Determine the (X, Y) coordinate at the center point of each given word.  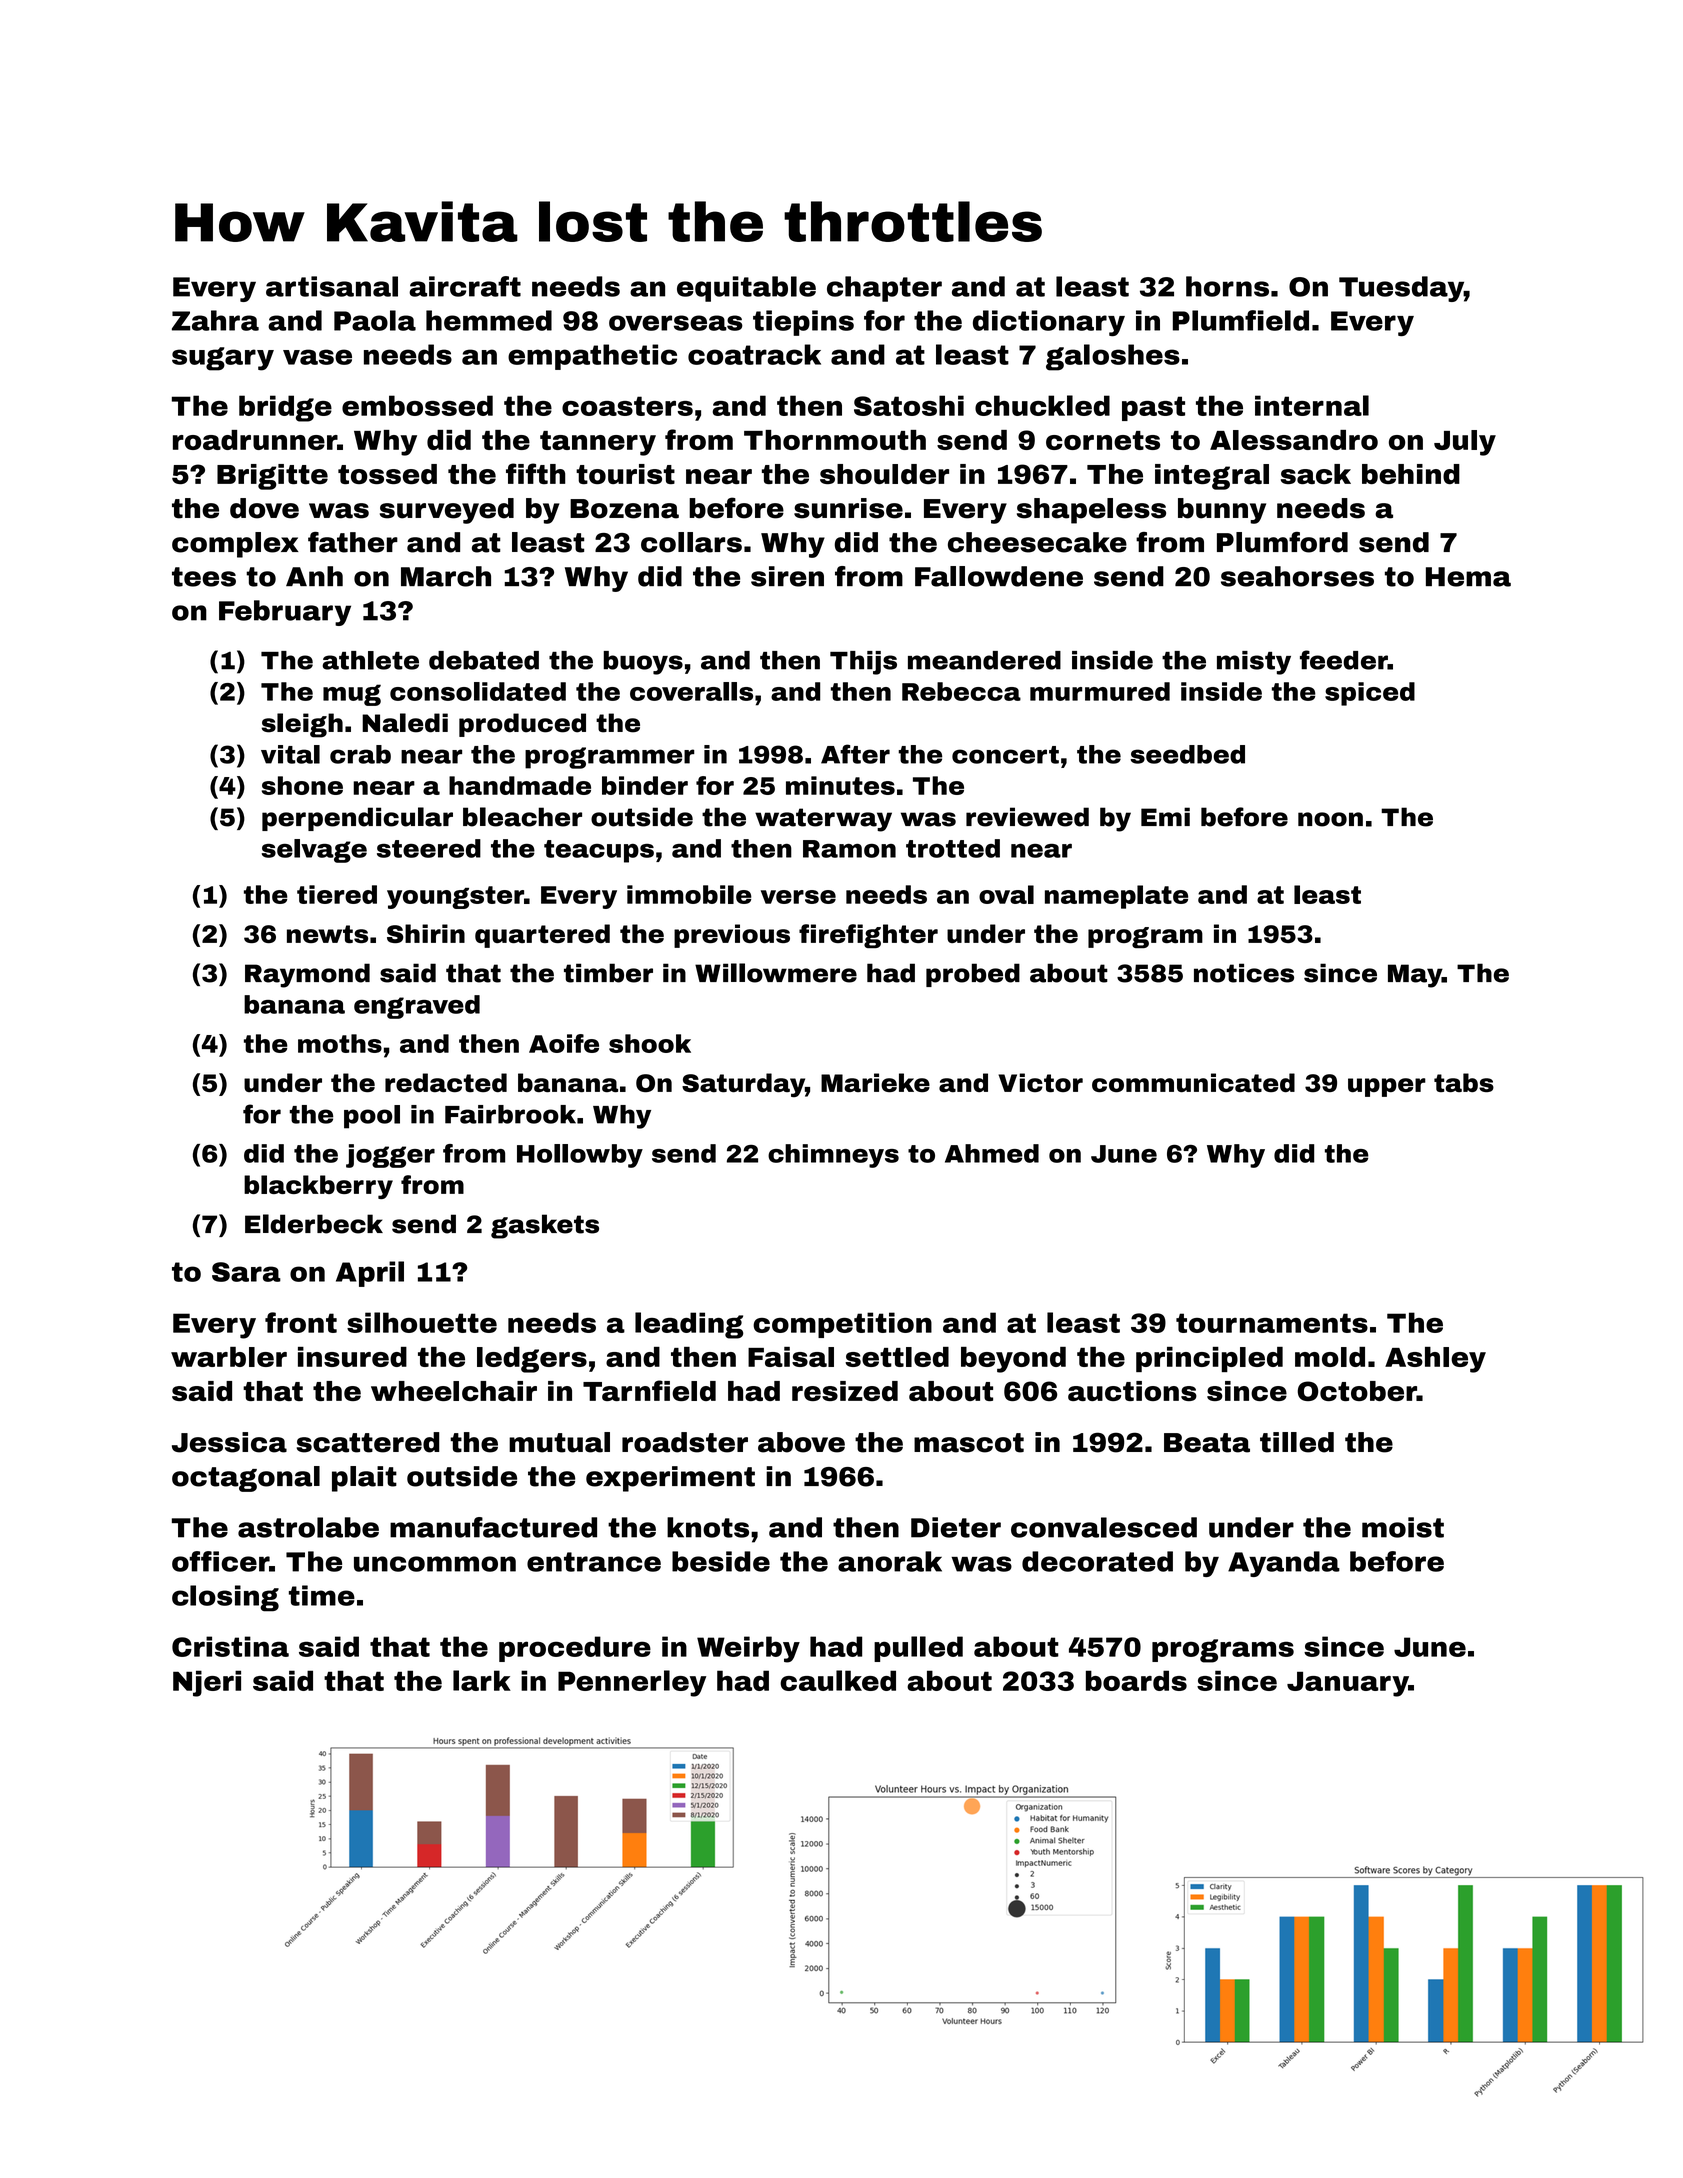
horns (1227, 286)
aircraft (465, 286)
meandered (984, 660)
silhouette (422, 1322)
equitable (746, 289)
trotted (953, 848)
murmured (1100, 691)
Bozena (624, 509)
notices (1244, 973)
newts (327, 934)
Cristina (230, 1646)
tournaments (1272, 1323)
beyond (1013, 1360)
